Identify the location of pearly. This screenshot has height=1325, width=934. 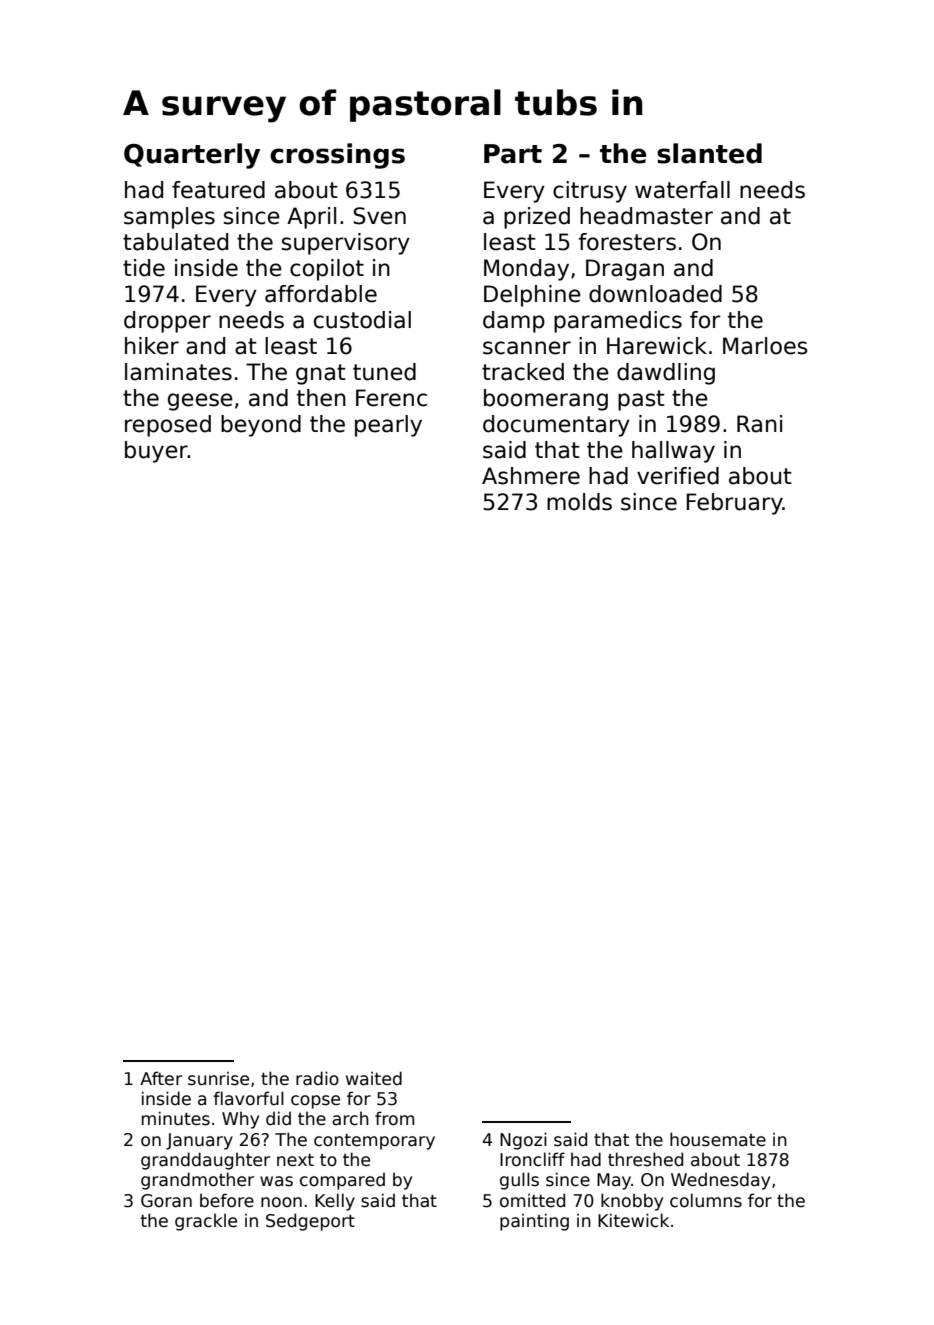
(388, 426).
